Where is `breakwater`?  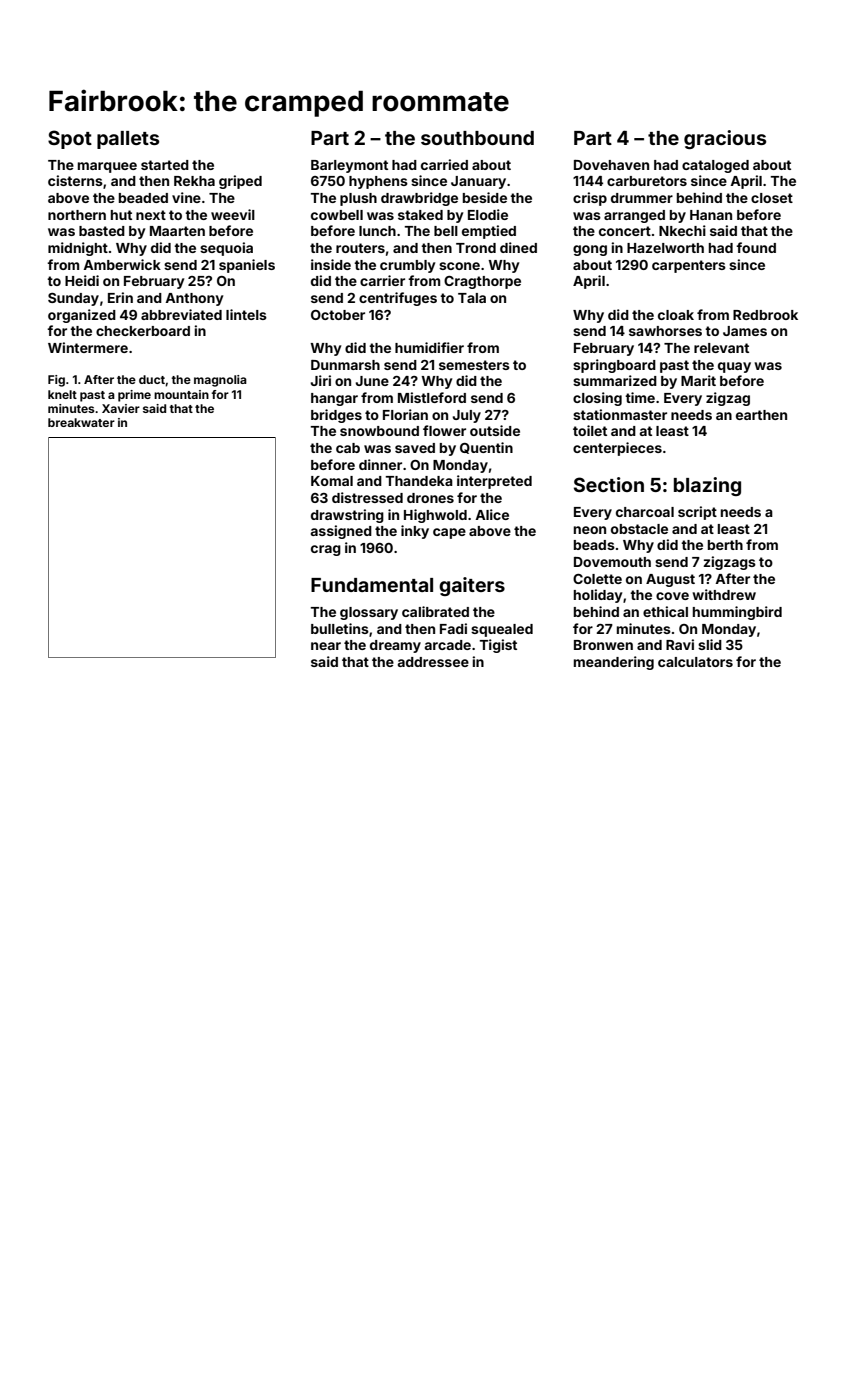 breakwater is located at coordinates (81, 422).
